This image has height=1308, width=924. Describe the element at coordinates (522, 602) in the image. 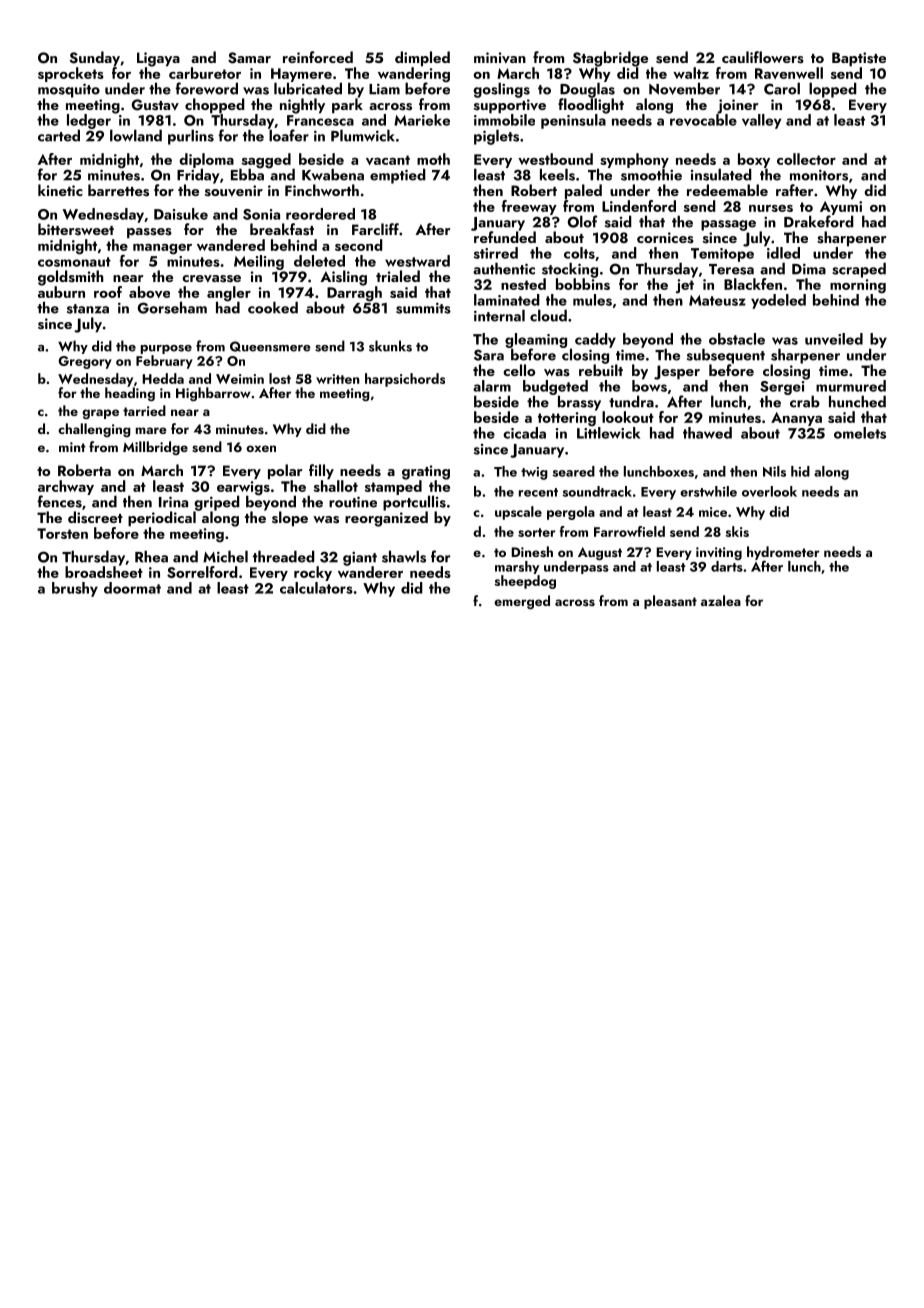

I see `emerged` at that location.
